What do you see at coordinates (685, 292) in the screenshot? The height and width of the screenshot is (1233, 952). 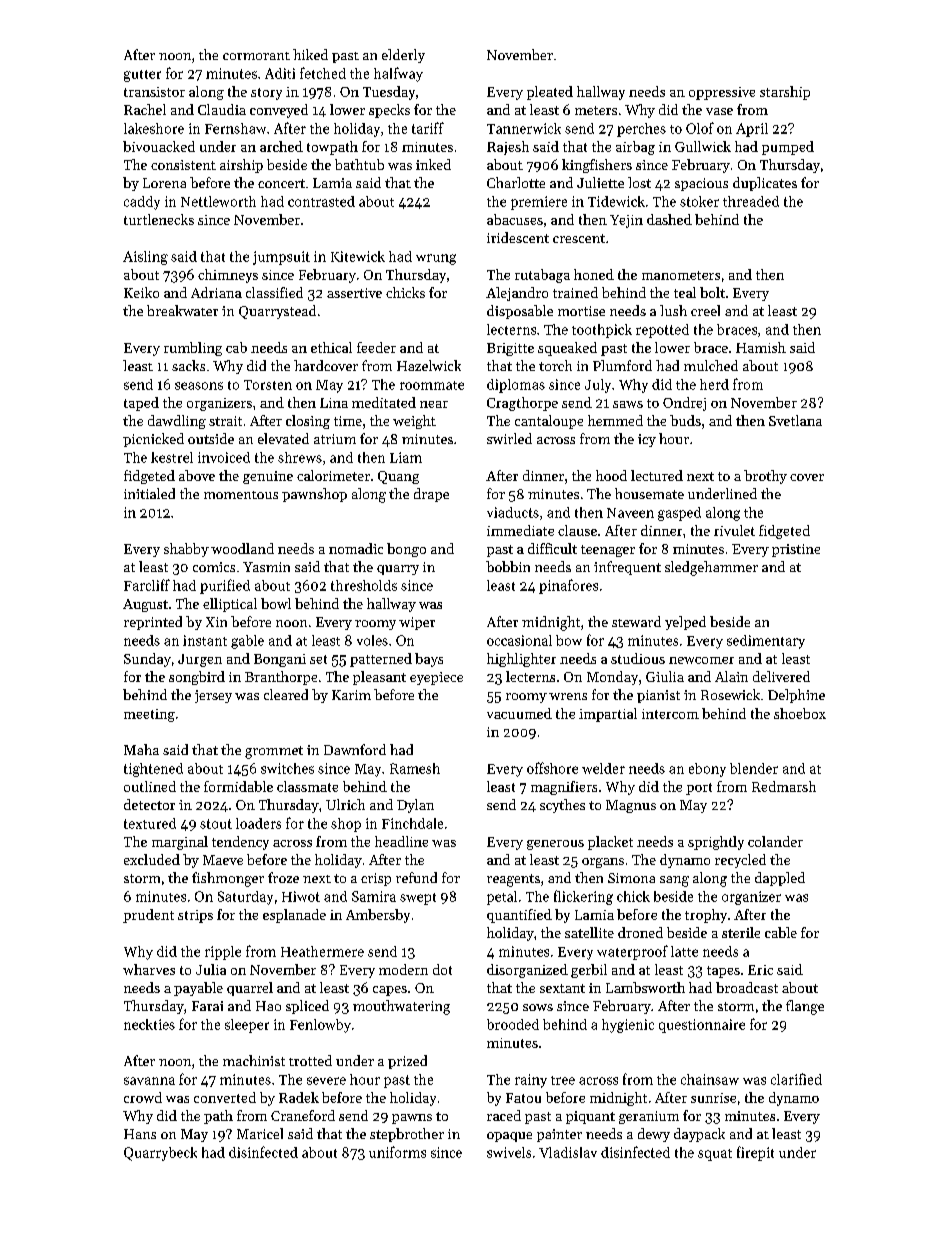 I see `teal` at bounding box center [685, 292].
